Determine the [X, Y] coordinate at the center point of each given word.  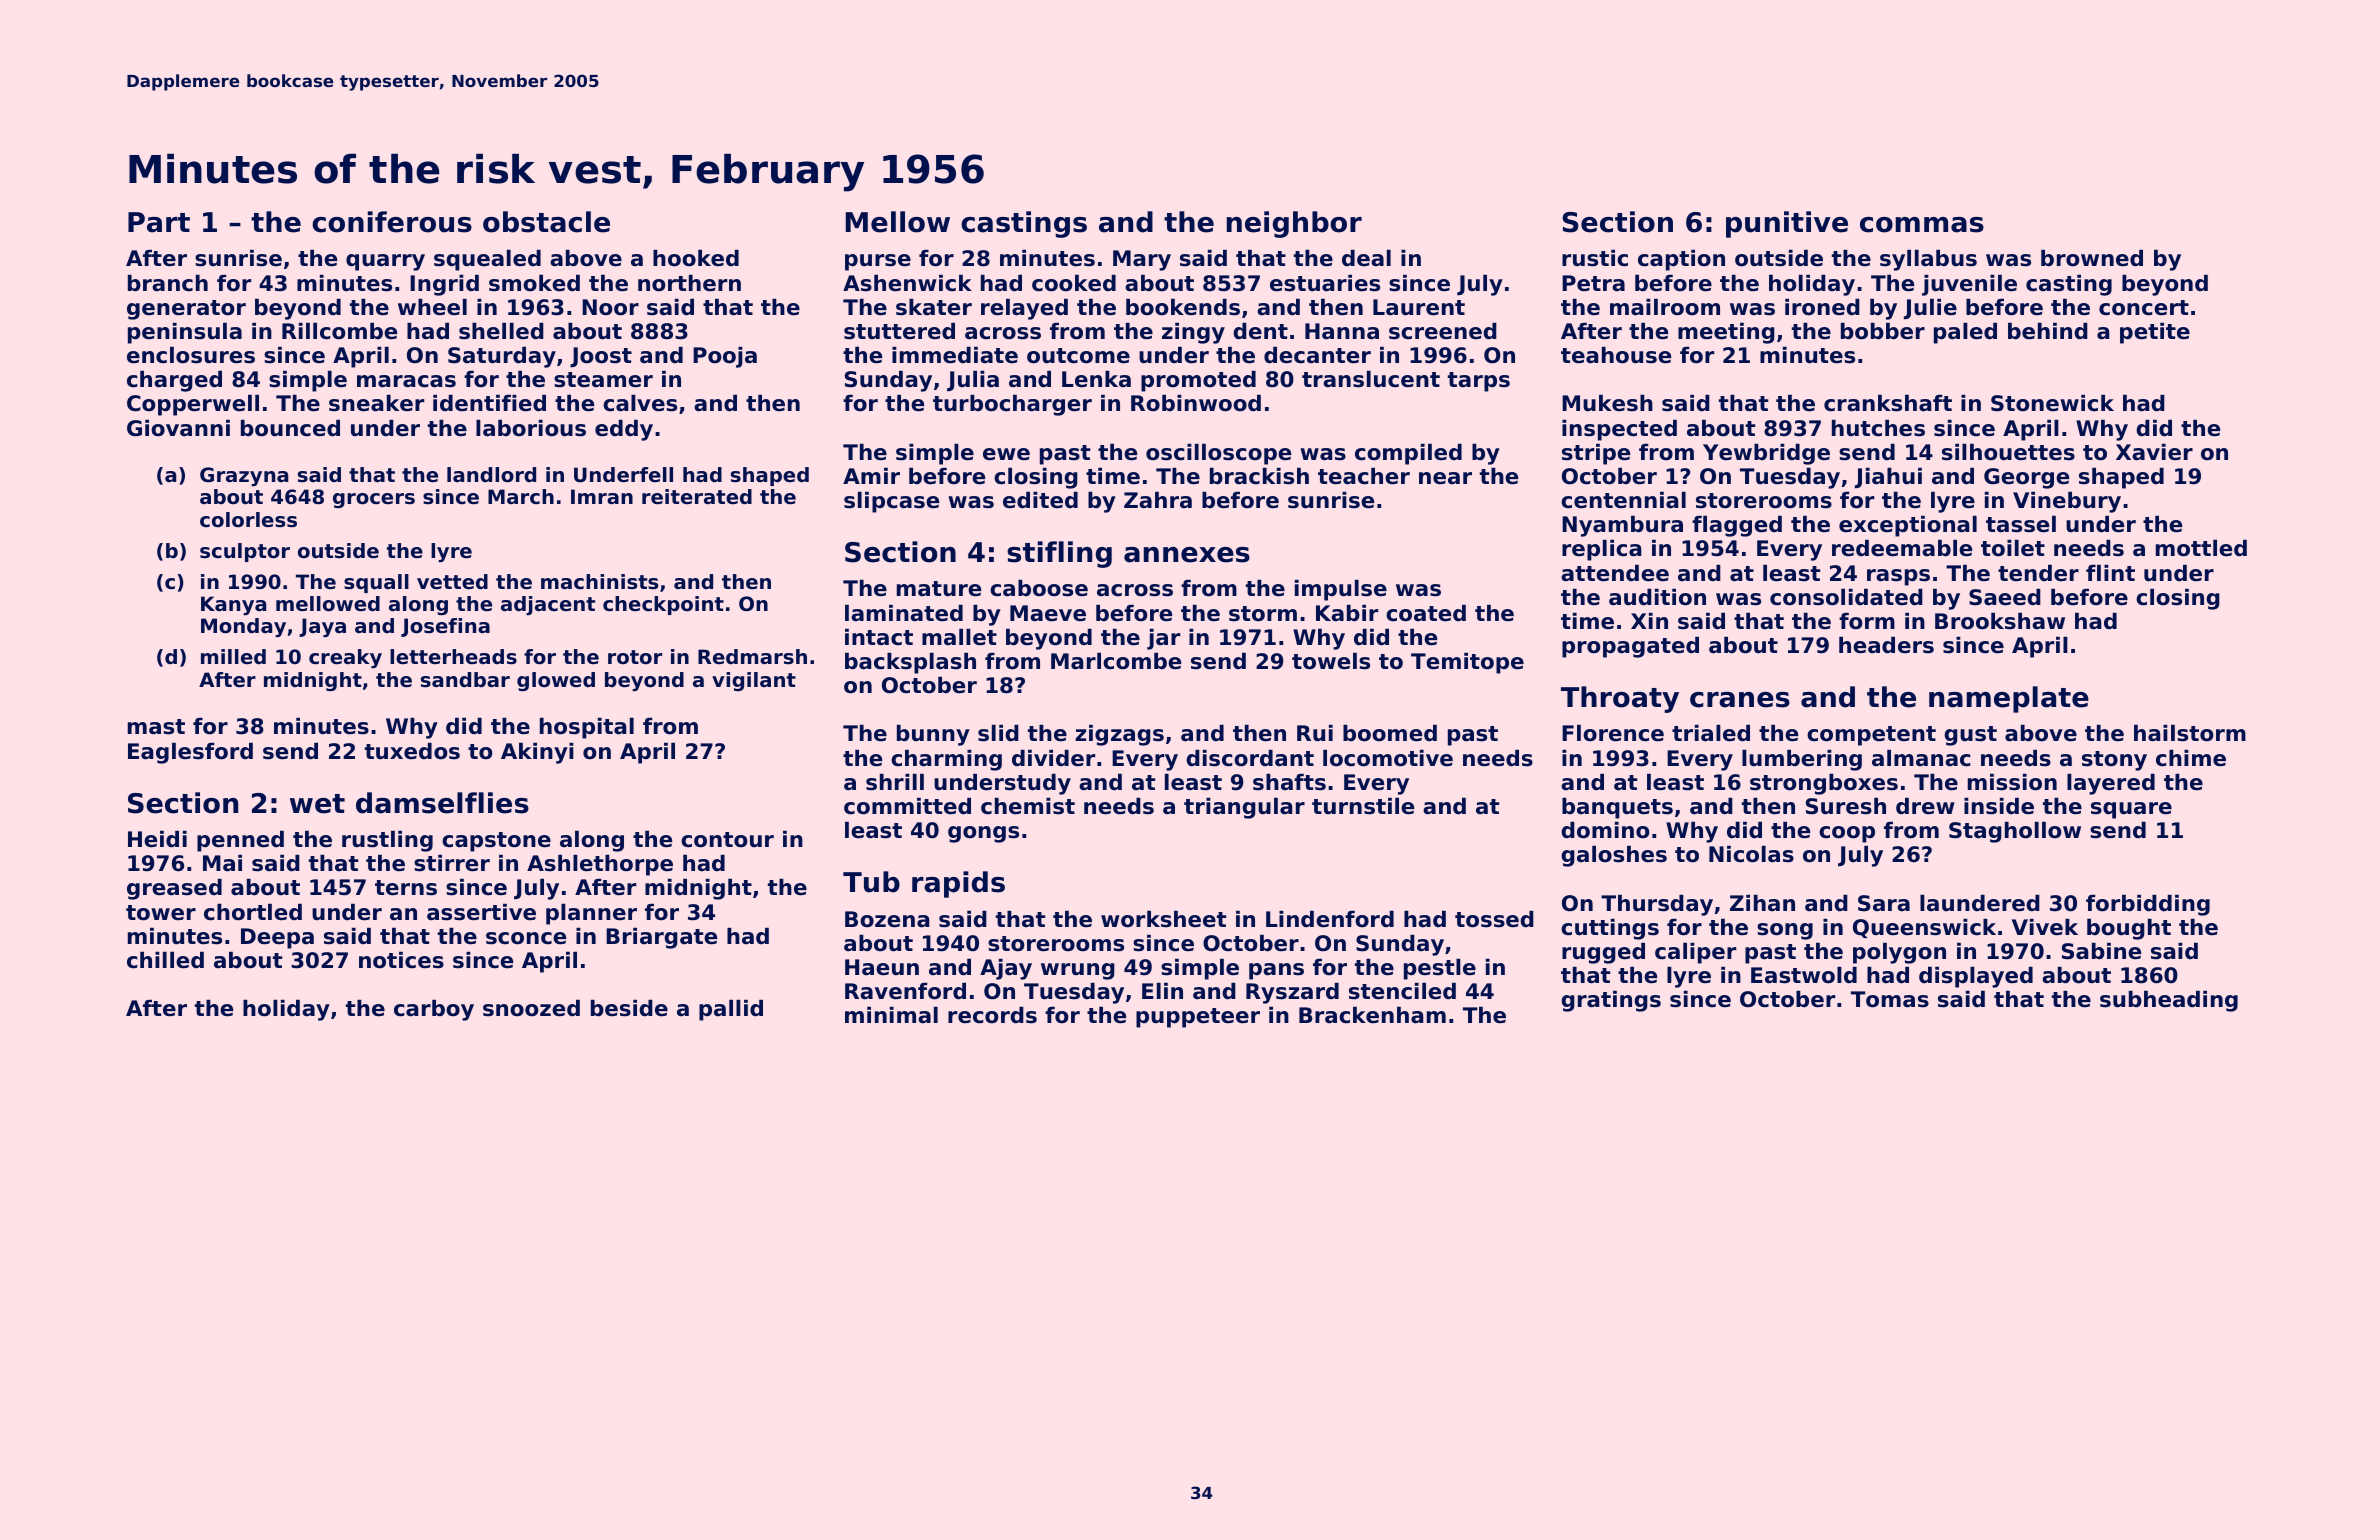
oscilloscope [1218, 454]
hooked [696, 258]
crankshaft [1888, 403]
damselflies [442, 803]
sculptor [245, 552]
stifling [1059, 554]
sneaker [376, 403]
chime [2191, 758]
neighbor [1294, 224]
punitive [1787, 224]
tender [2038, 573]
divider [1053, 758]
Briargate [661, 938]
